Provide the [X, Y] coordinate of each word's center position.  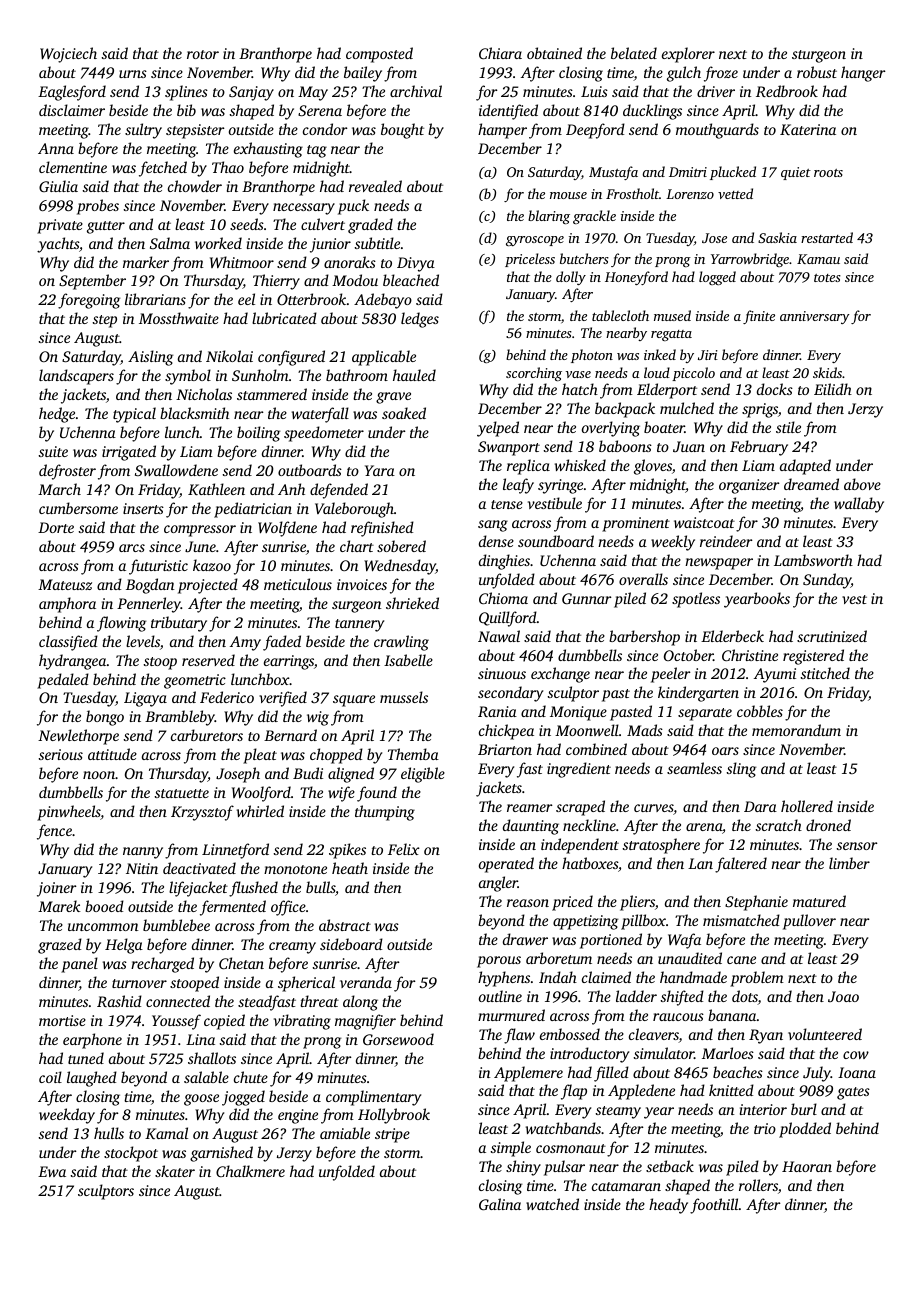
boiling [258, 434]
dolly [571, 278]
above [862, 484]
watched [552, 1204]
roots [828, 173]
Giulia [58, 186]
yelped [498, 429]
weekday [67, 1116]
